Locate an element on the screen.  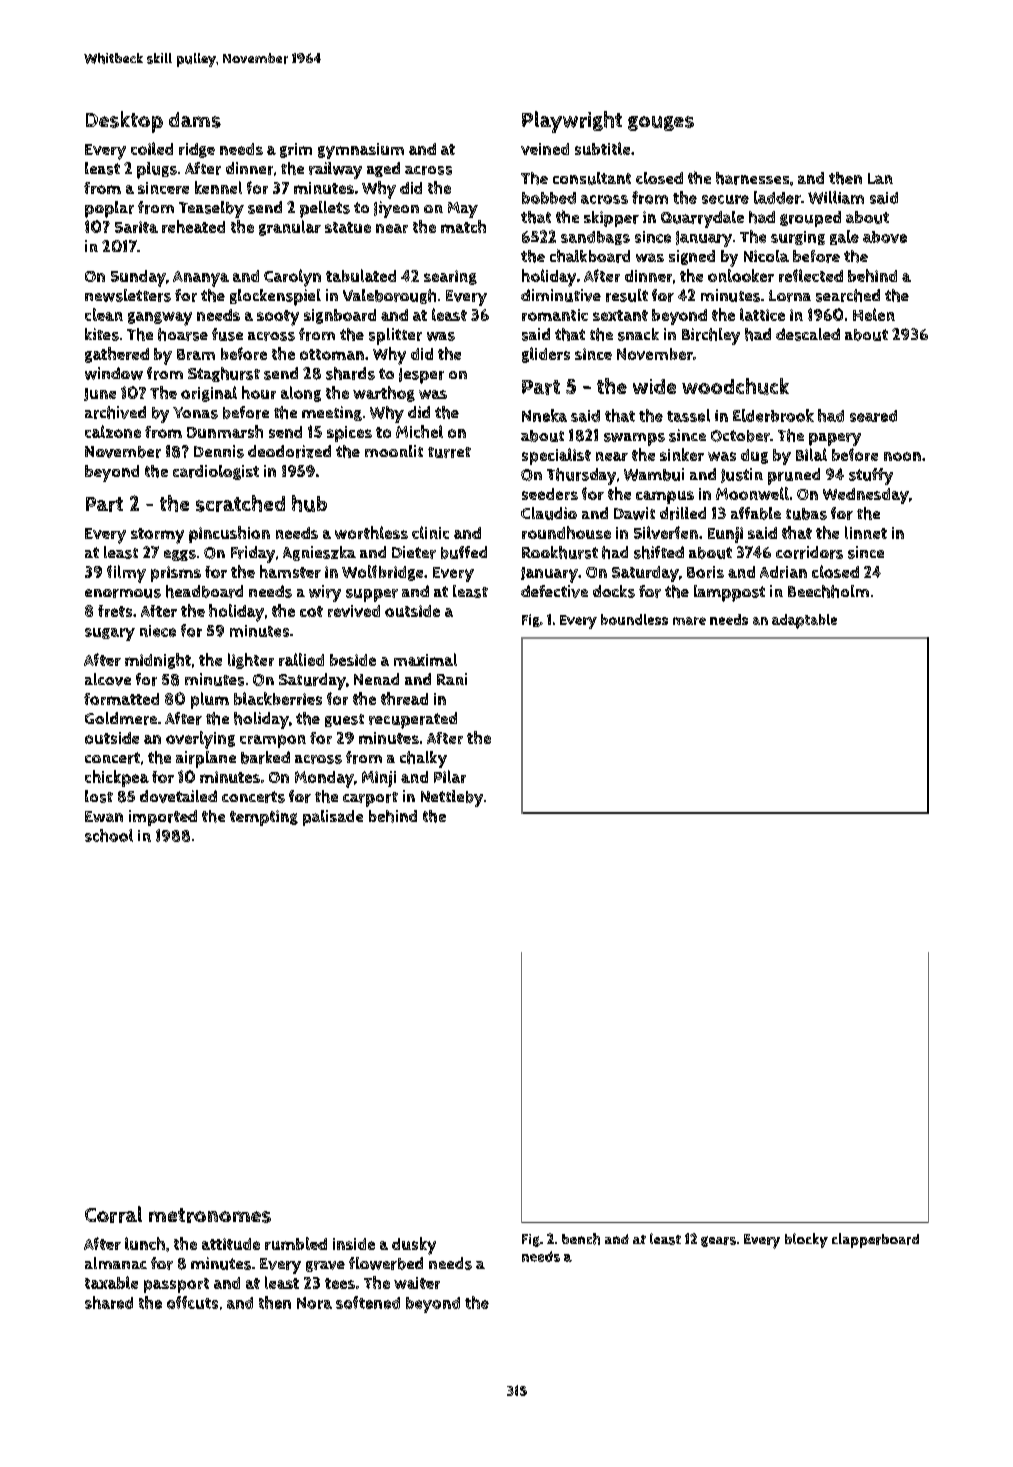
kites is located at coordinates (102, 334).
